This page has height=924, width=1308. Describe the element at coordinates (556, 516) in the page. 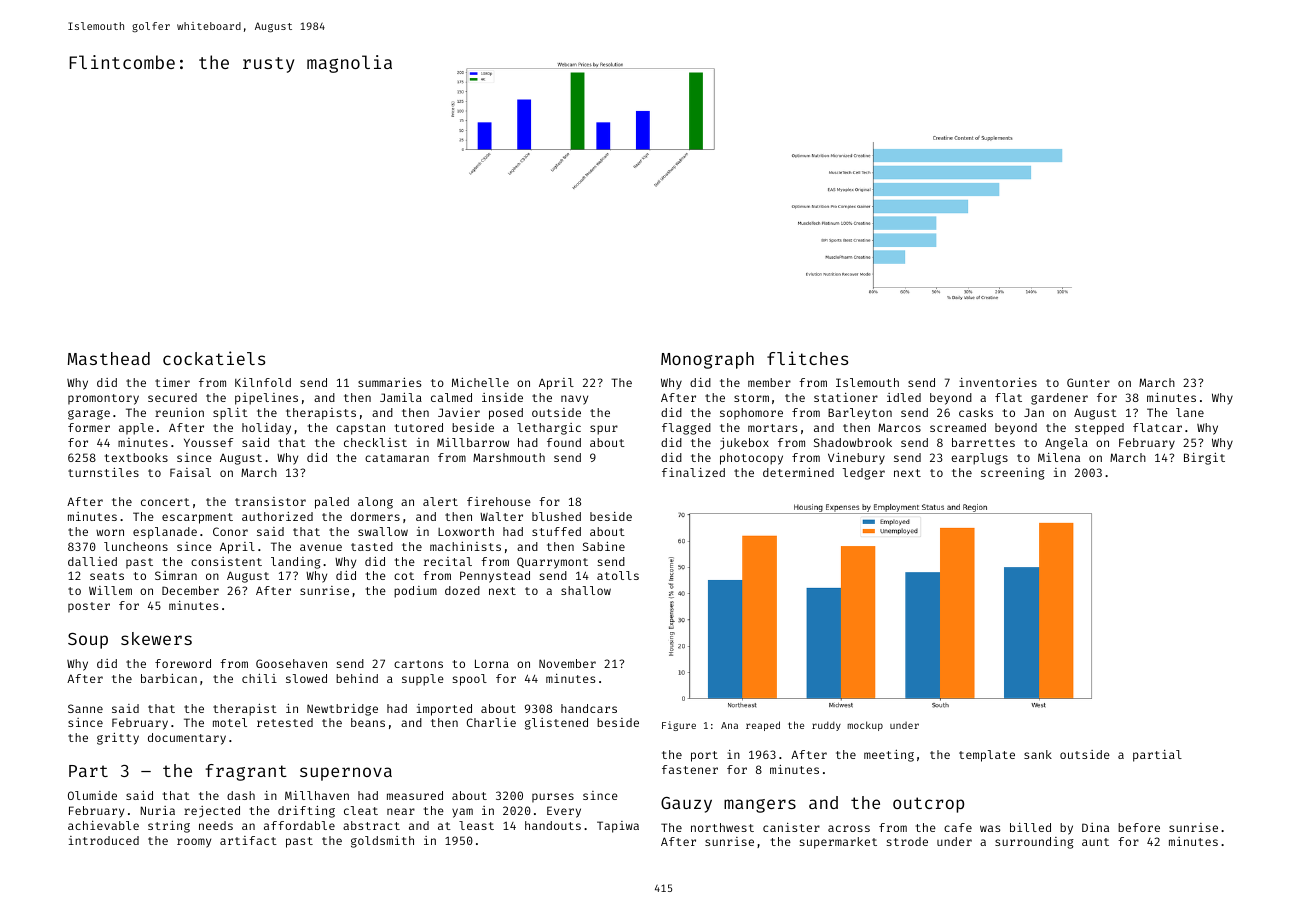

I see `blushed` at that location.
